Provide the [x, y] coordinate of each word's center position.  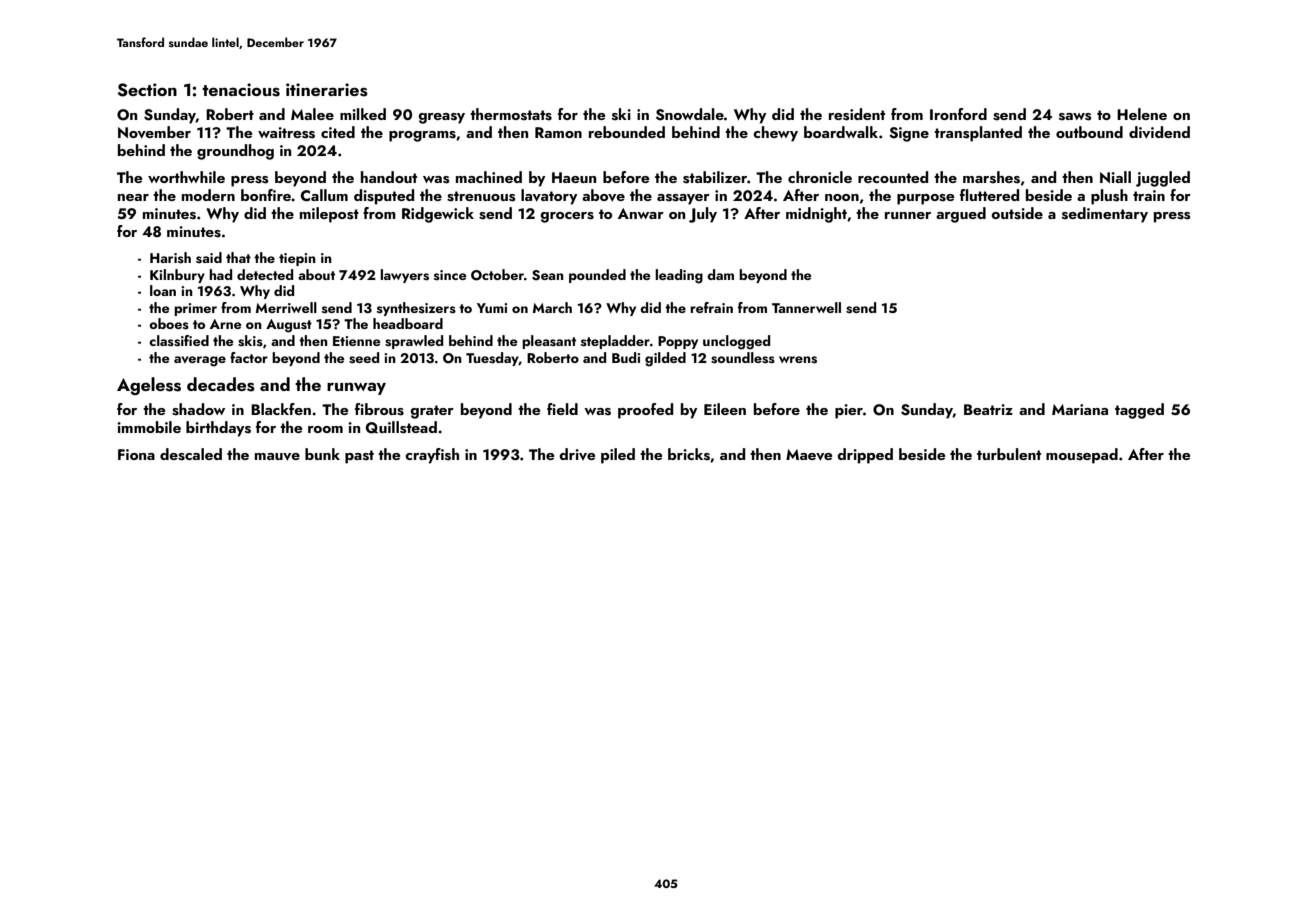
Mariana [1080, 409]
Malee [312, 114]
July [703, 215]
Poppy [678, 342]
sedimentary [1105, 215]
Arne [226, 324]
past [359, 457]
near [133, 197]
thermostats [511, 114]
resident [857, 114]
